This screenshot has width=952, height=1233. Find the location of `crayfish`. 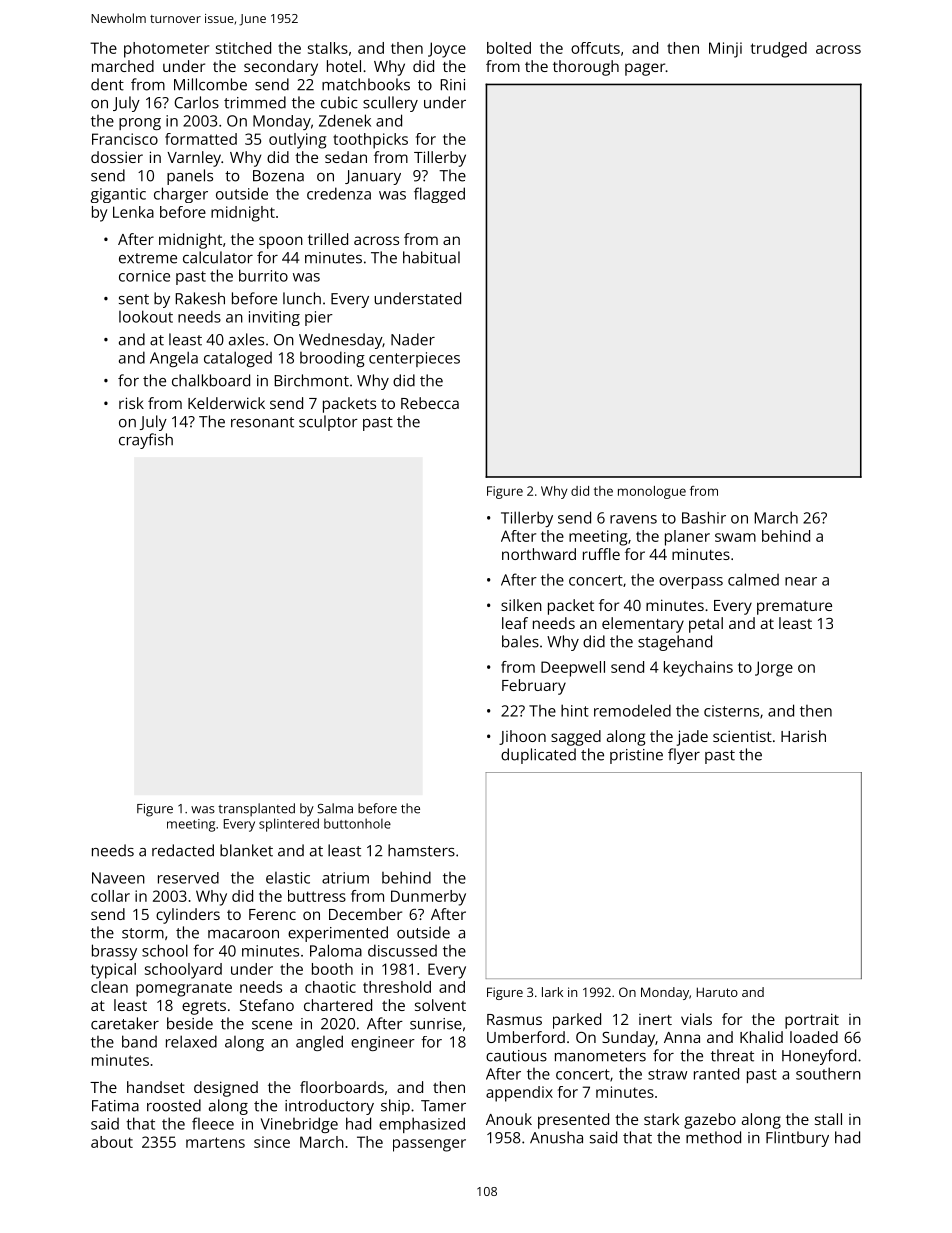

crayfish is located at coordinates (146, 441).
